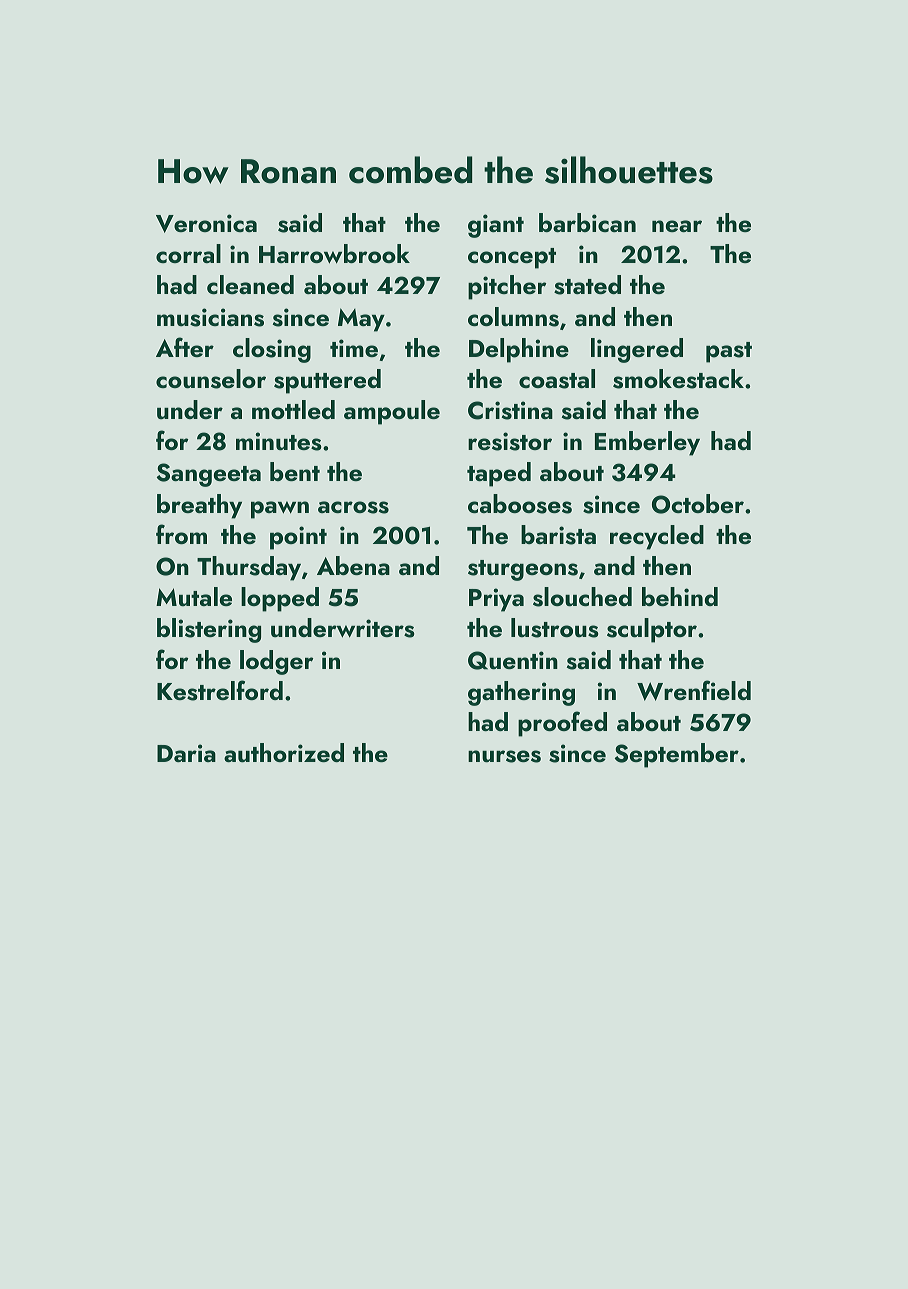 The width and height of the screenshot is (908, 1289). Describe the element at coordinates (637, 350) in the screenshot. I see `lingered` at that location.
